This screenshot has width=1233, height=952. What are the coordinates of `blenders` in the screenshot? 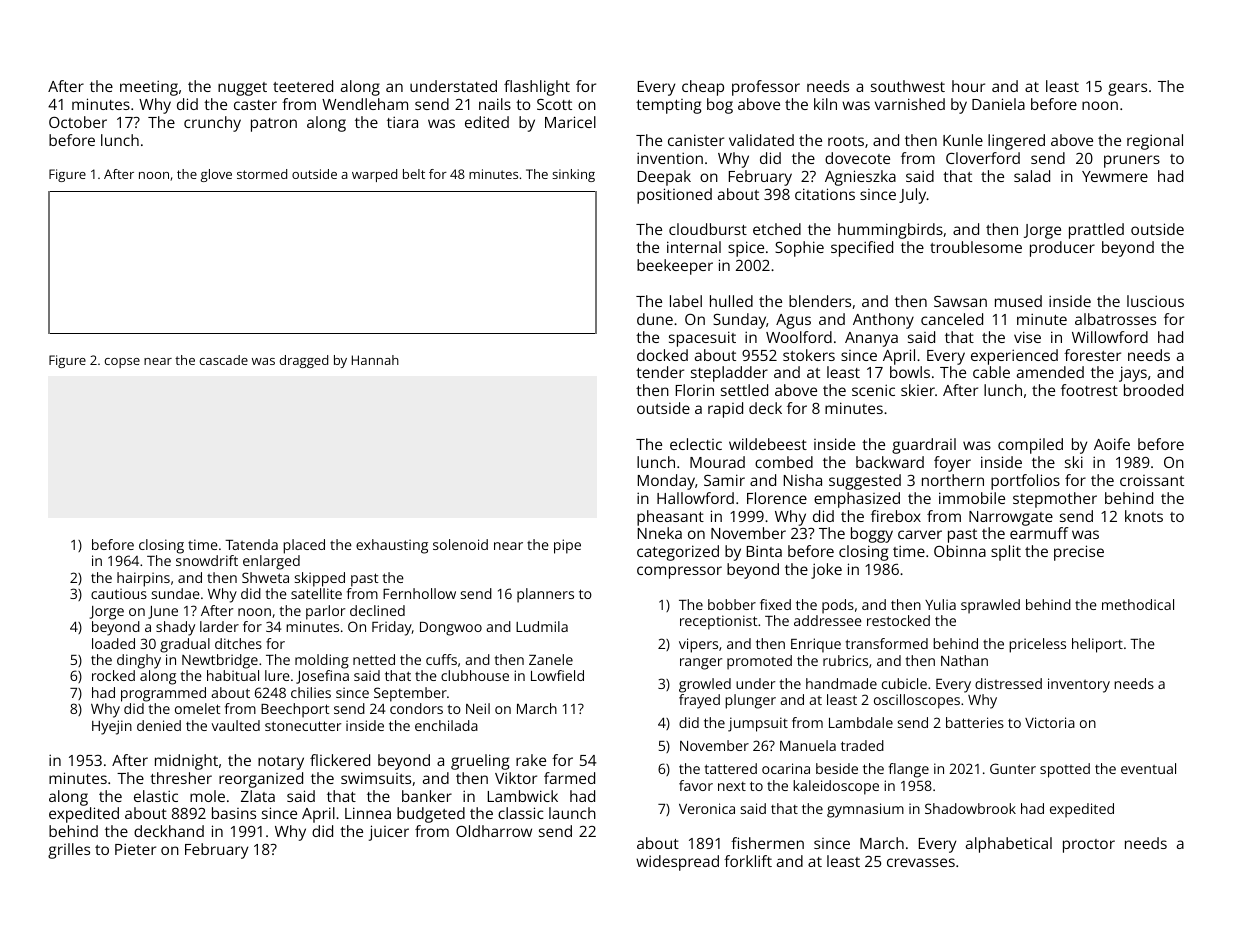 It's located at (820, 301).
